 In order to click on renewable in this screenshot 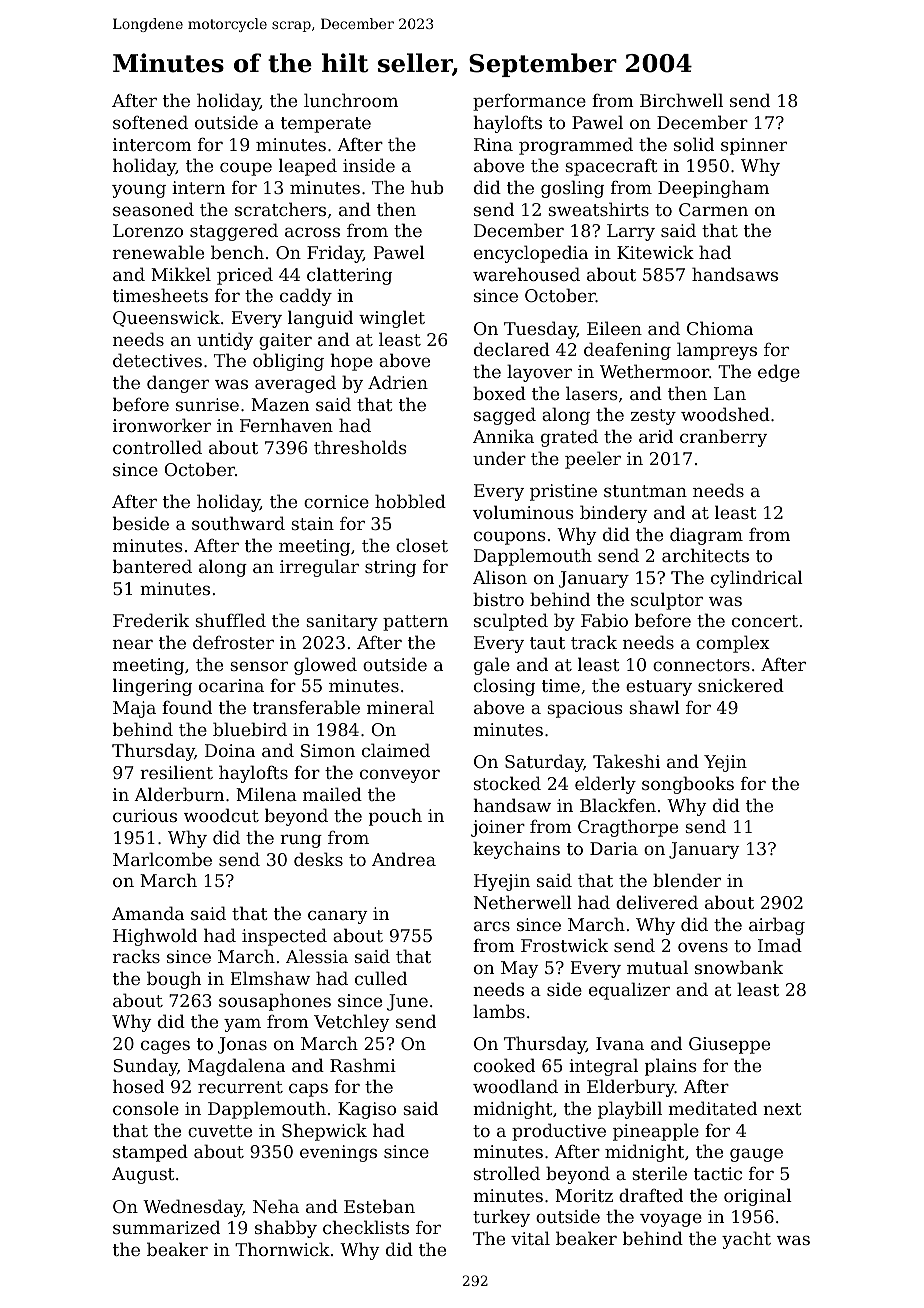, I will do `click(158, 252)`.
